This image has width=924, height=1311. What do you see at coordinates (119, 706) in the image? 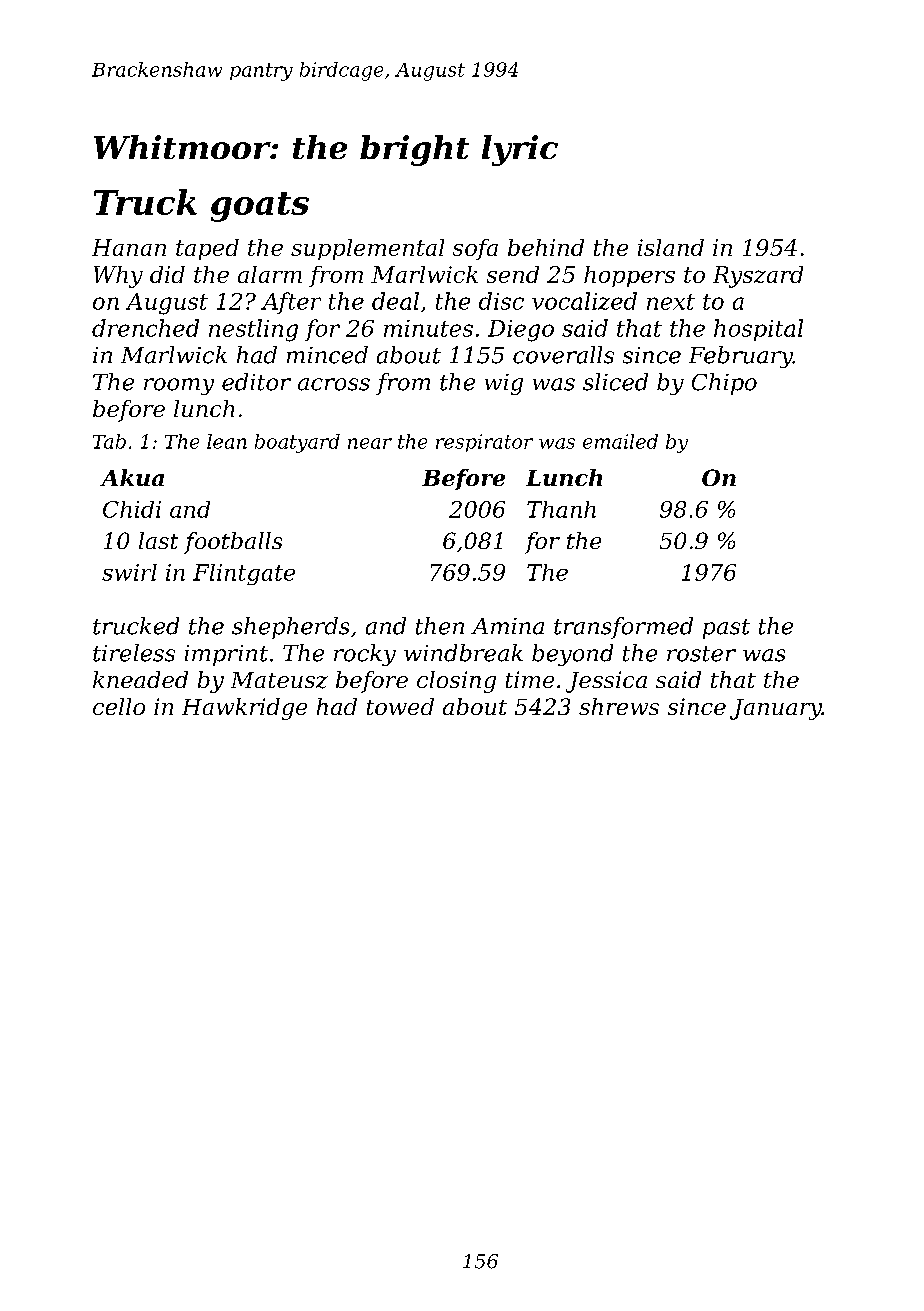
I see `cello` at bounding box center [119, 706].
